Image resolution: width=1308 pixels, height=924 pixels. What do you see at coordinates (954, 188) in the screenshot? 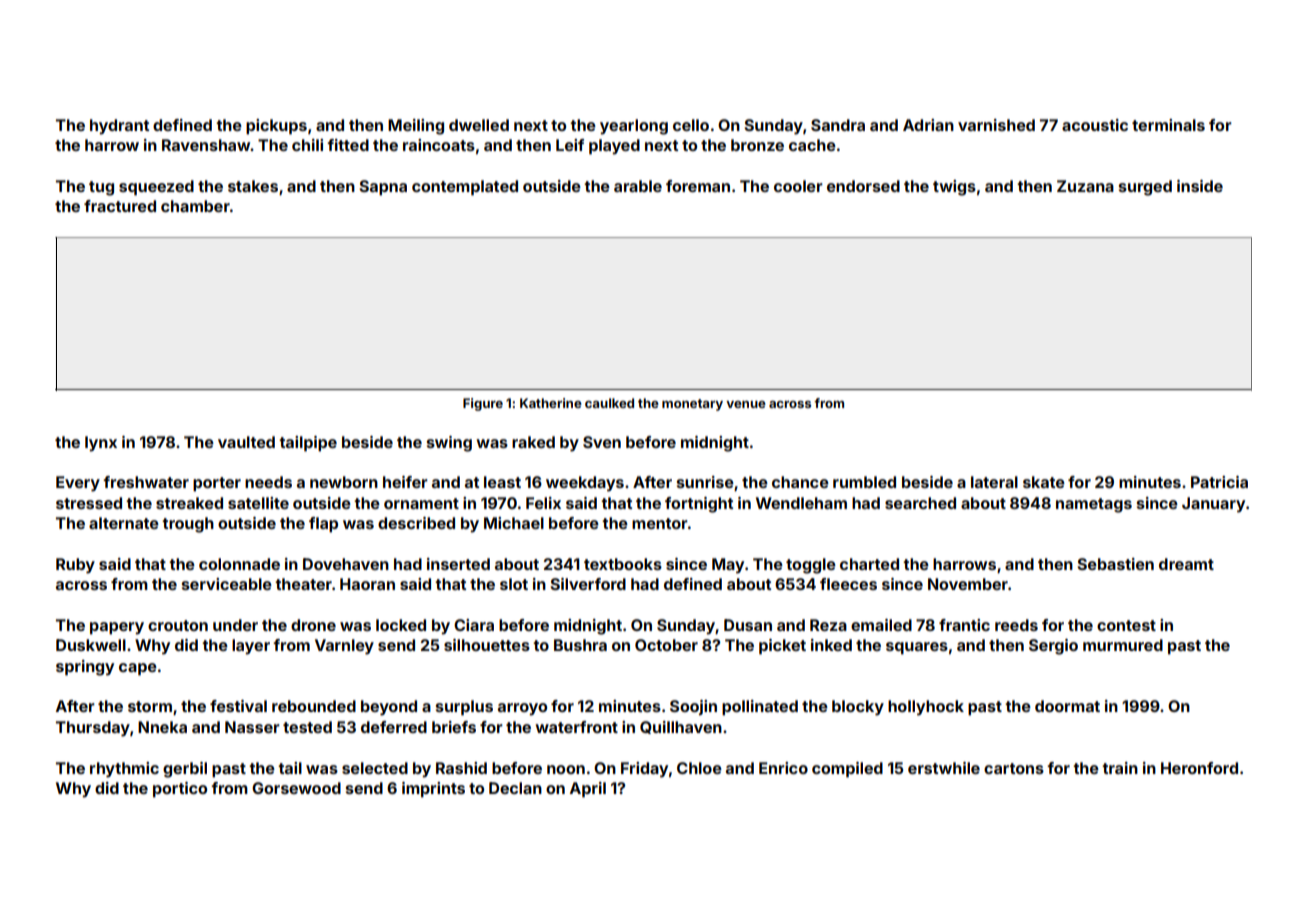
I see `twigs` at bounding box center [954, 188].
